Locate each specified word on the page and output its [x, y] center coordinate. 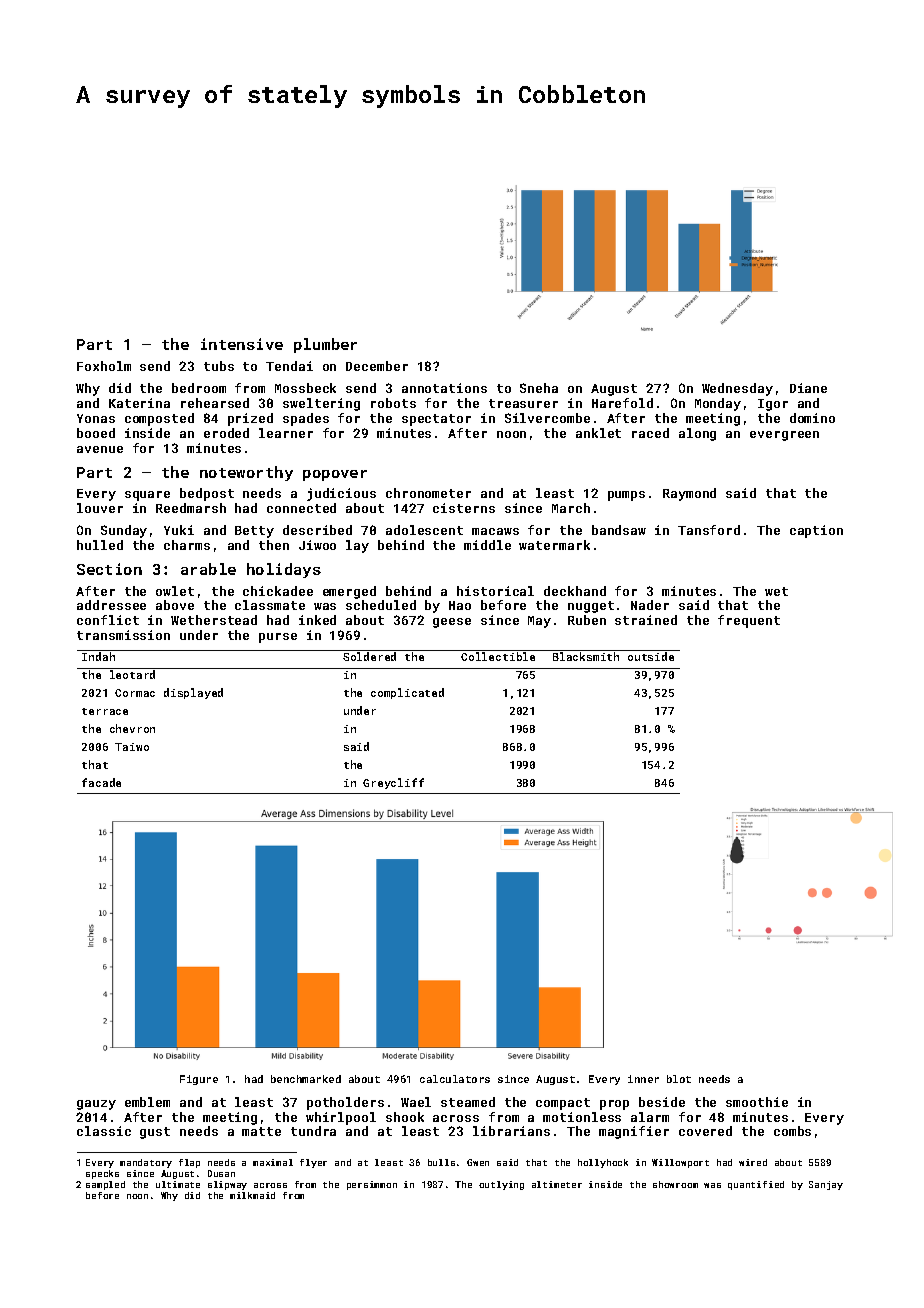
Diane [808, 388]
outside [651, 656]
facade [101, 782]
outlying [501, 1185]
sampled [105, 1185]
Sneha [539, 388]
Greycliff [393, 783]
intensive [242, 344]
